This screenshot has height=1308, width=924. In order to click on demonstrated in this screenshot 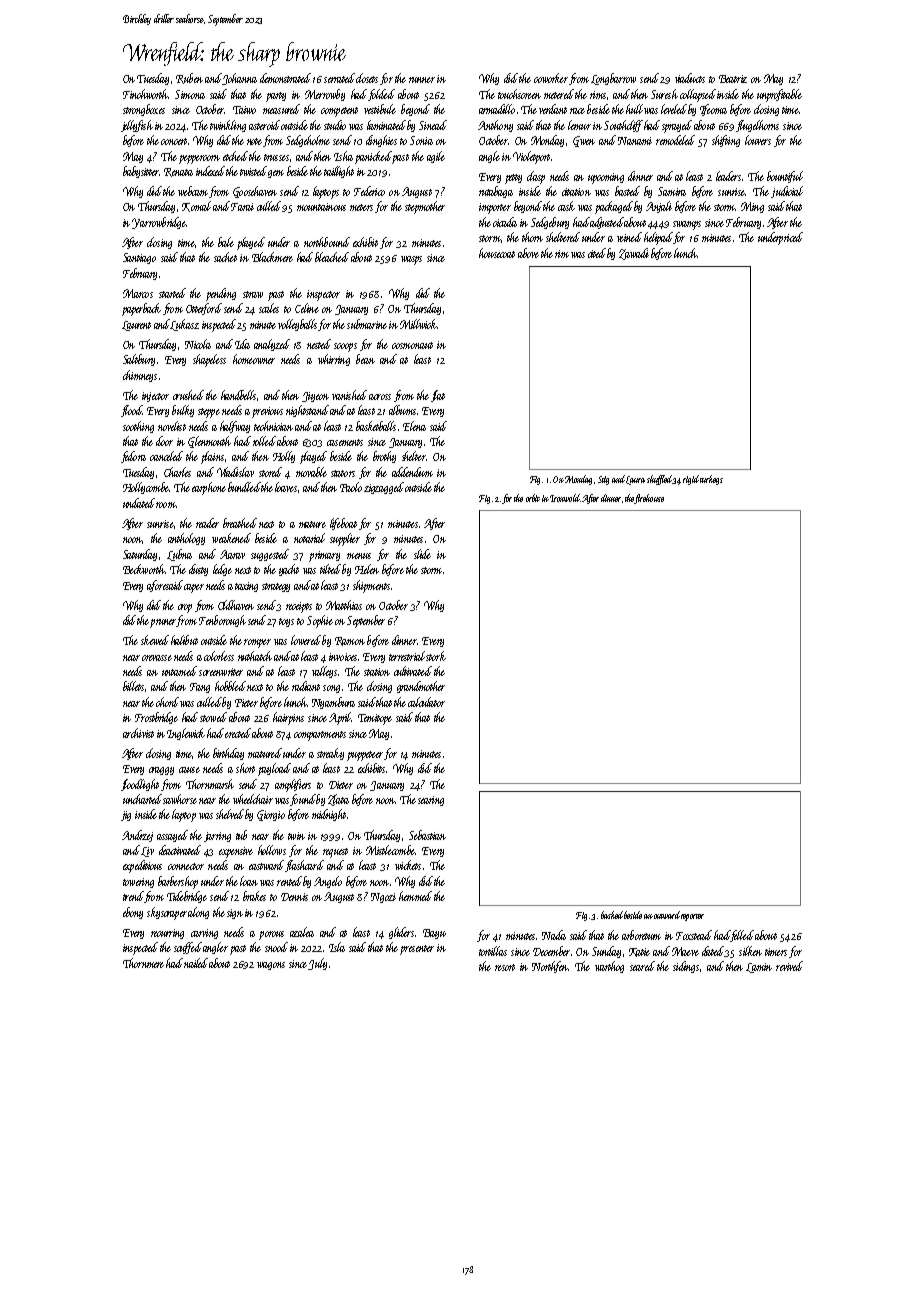, I will do `click(285, 78)`.
